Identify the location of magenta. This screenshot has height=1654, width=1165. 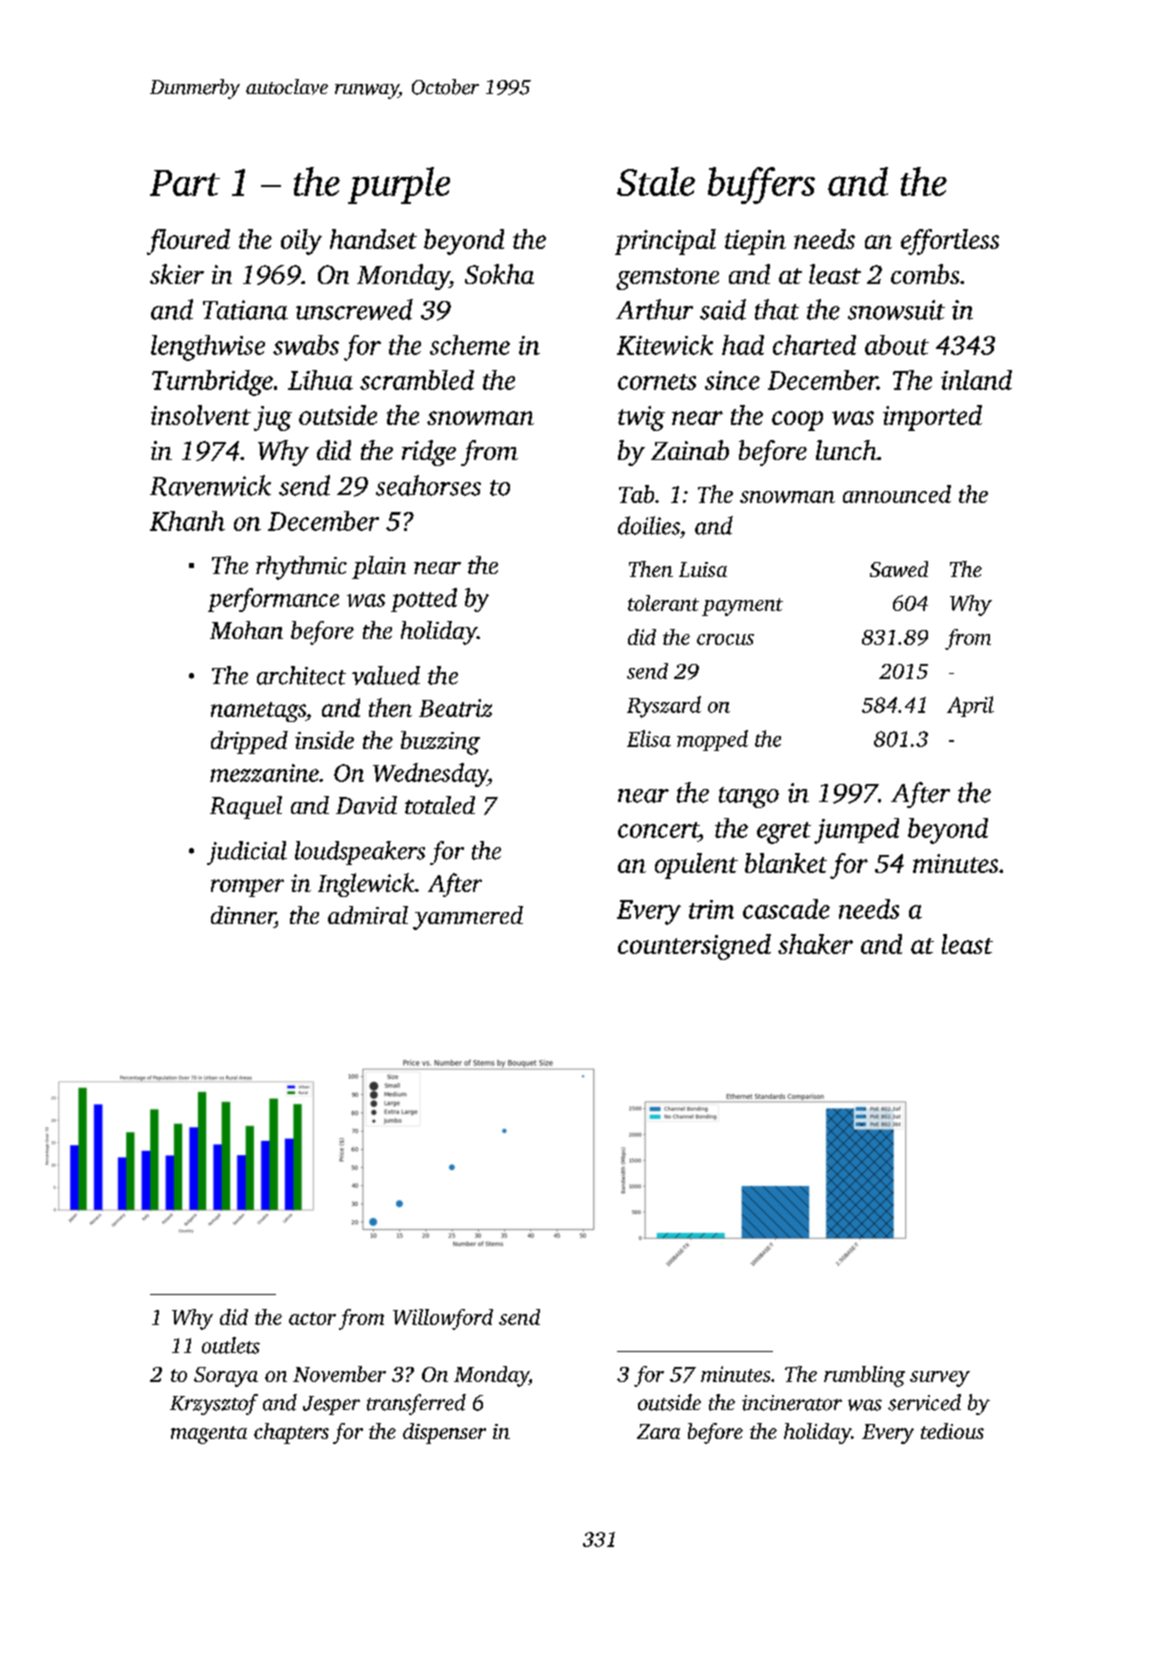
(209, 1435).
